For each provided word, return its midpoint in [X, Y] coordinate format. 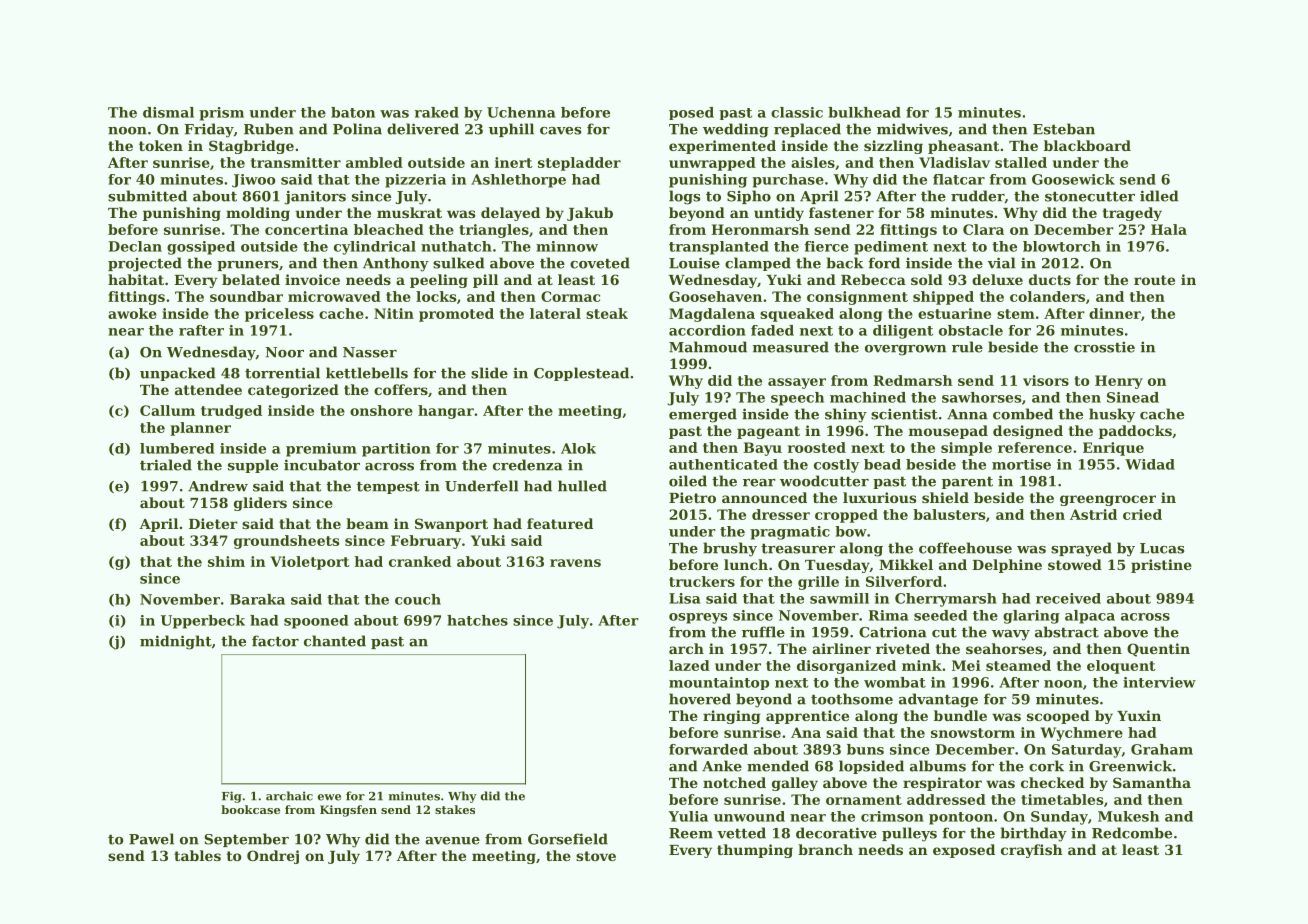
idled [1159, 196]
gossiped [201, 248]
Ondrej [273, 857]
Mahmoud [708, 347]
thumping [755, 851]
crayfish [1032, 851]
